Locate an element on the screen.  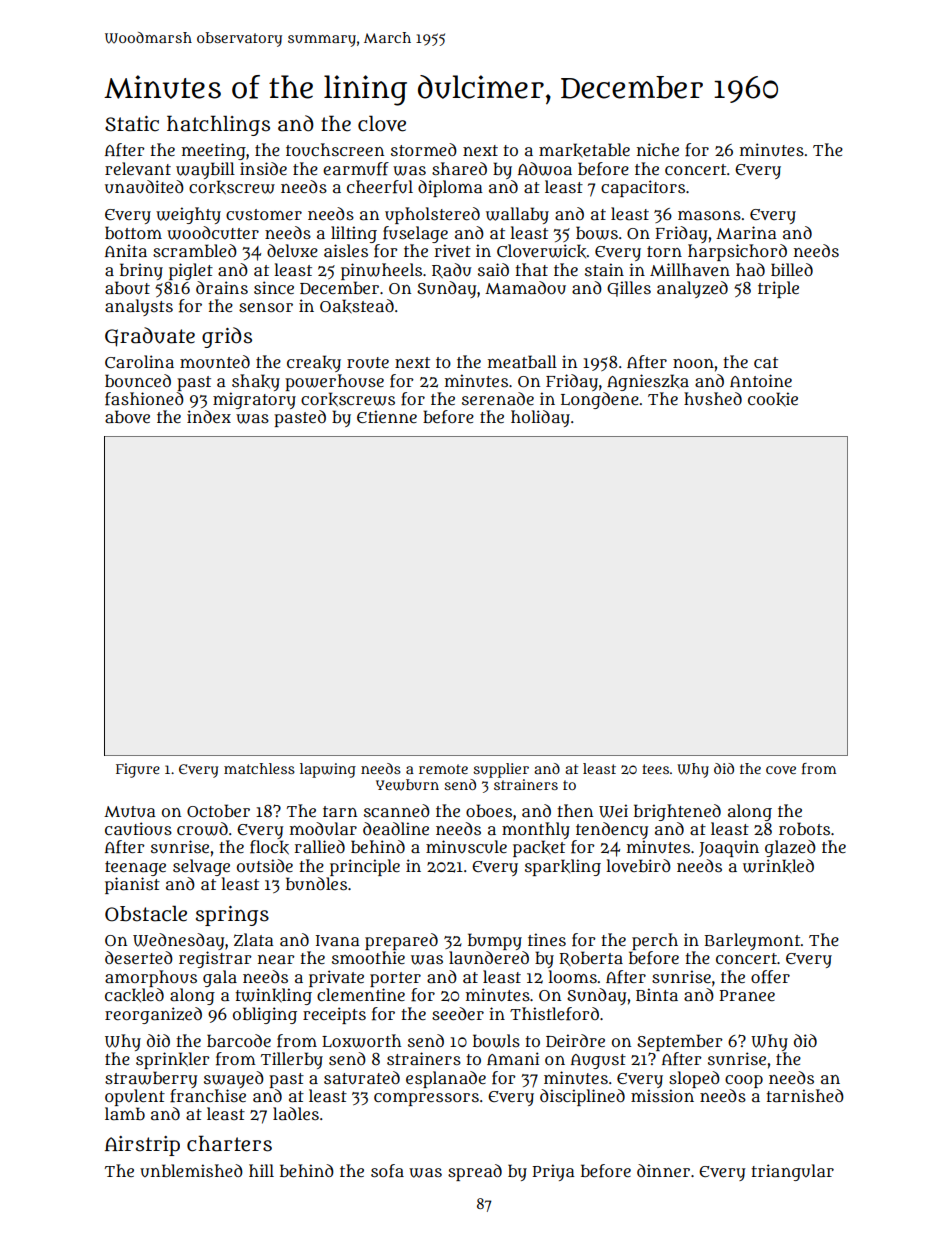
Static is located at coordinates (132, 124).
